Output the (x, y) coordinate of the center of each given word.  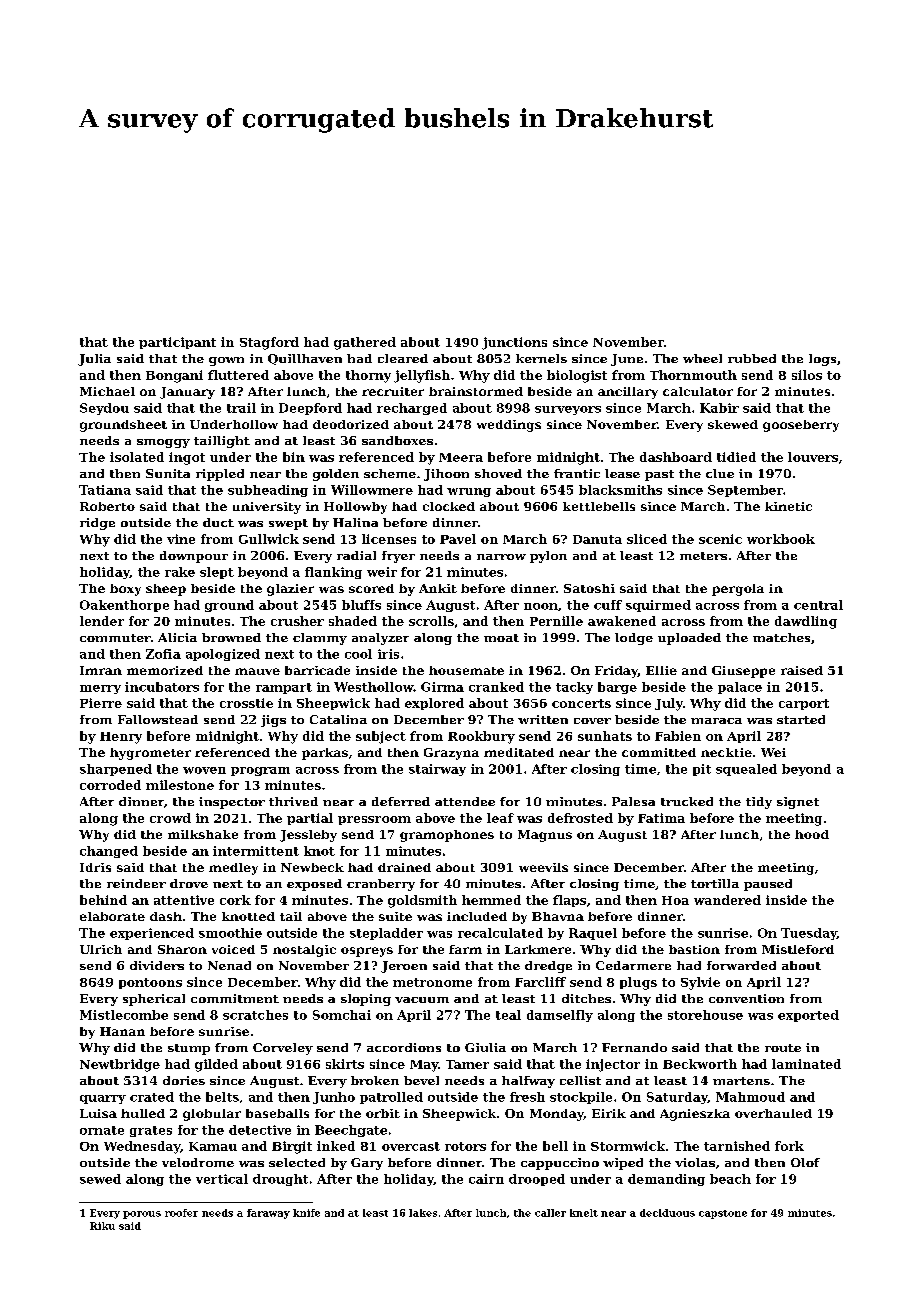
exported (808, 1016)
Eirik (609, 1113)
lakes (423, 1213)
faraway (268, 1214)
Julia (94, 360)
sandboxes (397, 440)
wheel (702, 358)
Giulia (485, 1047)
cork (235, 900)
